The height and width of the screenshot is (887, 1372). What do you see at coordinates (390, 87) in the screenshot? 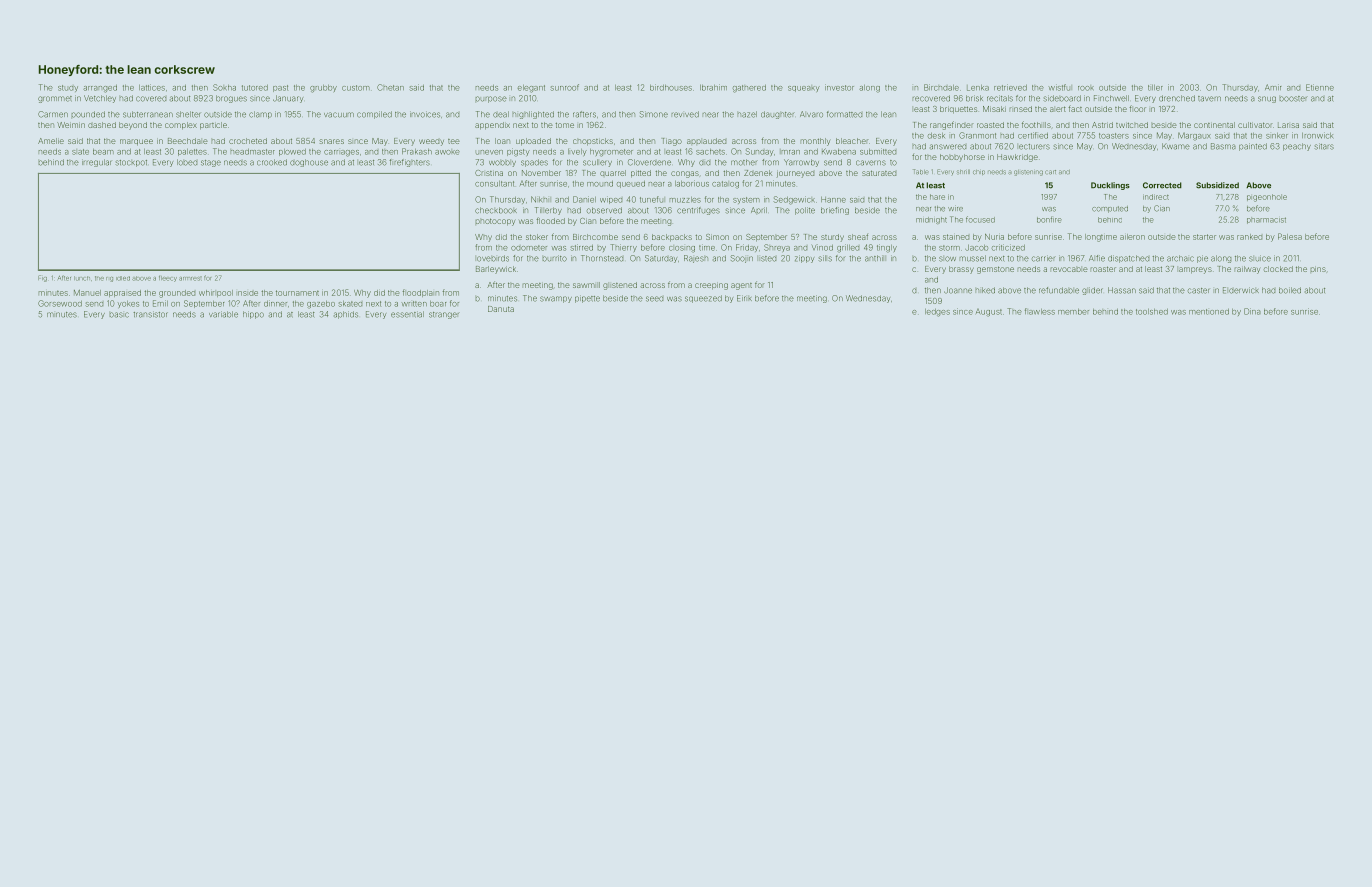
I see `Chetan` at bounding box center [390, 87].
